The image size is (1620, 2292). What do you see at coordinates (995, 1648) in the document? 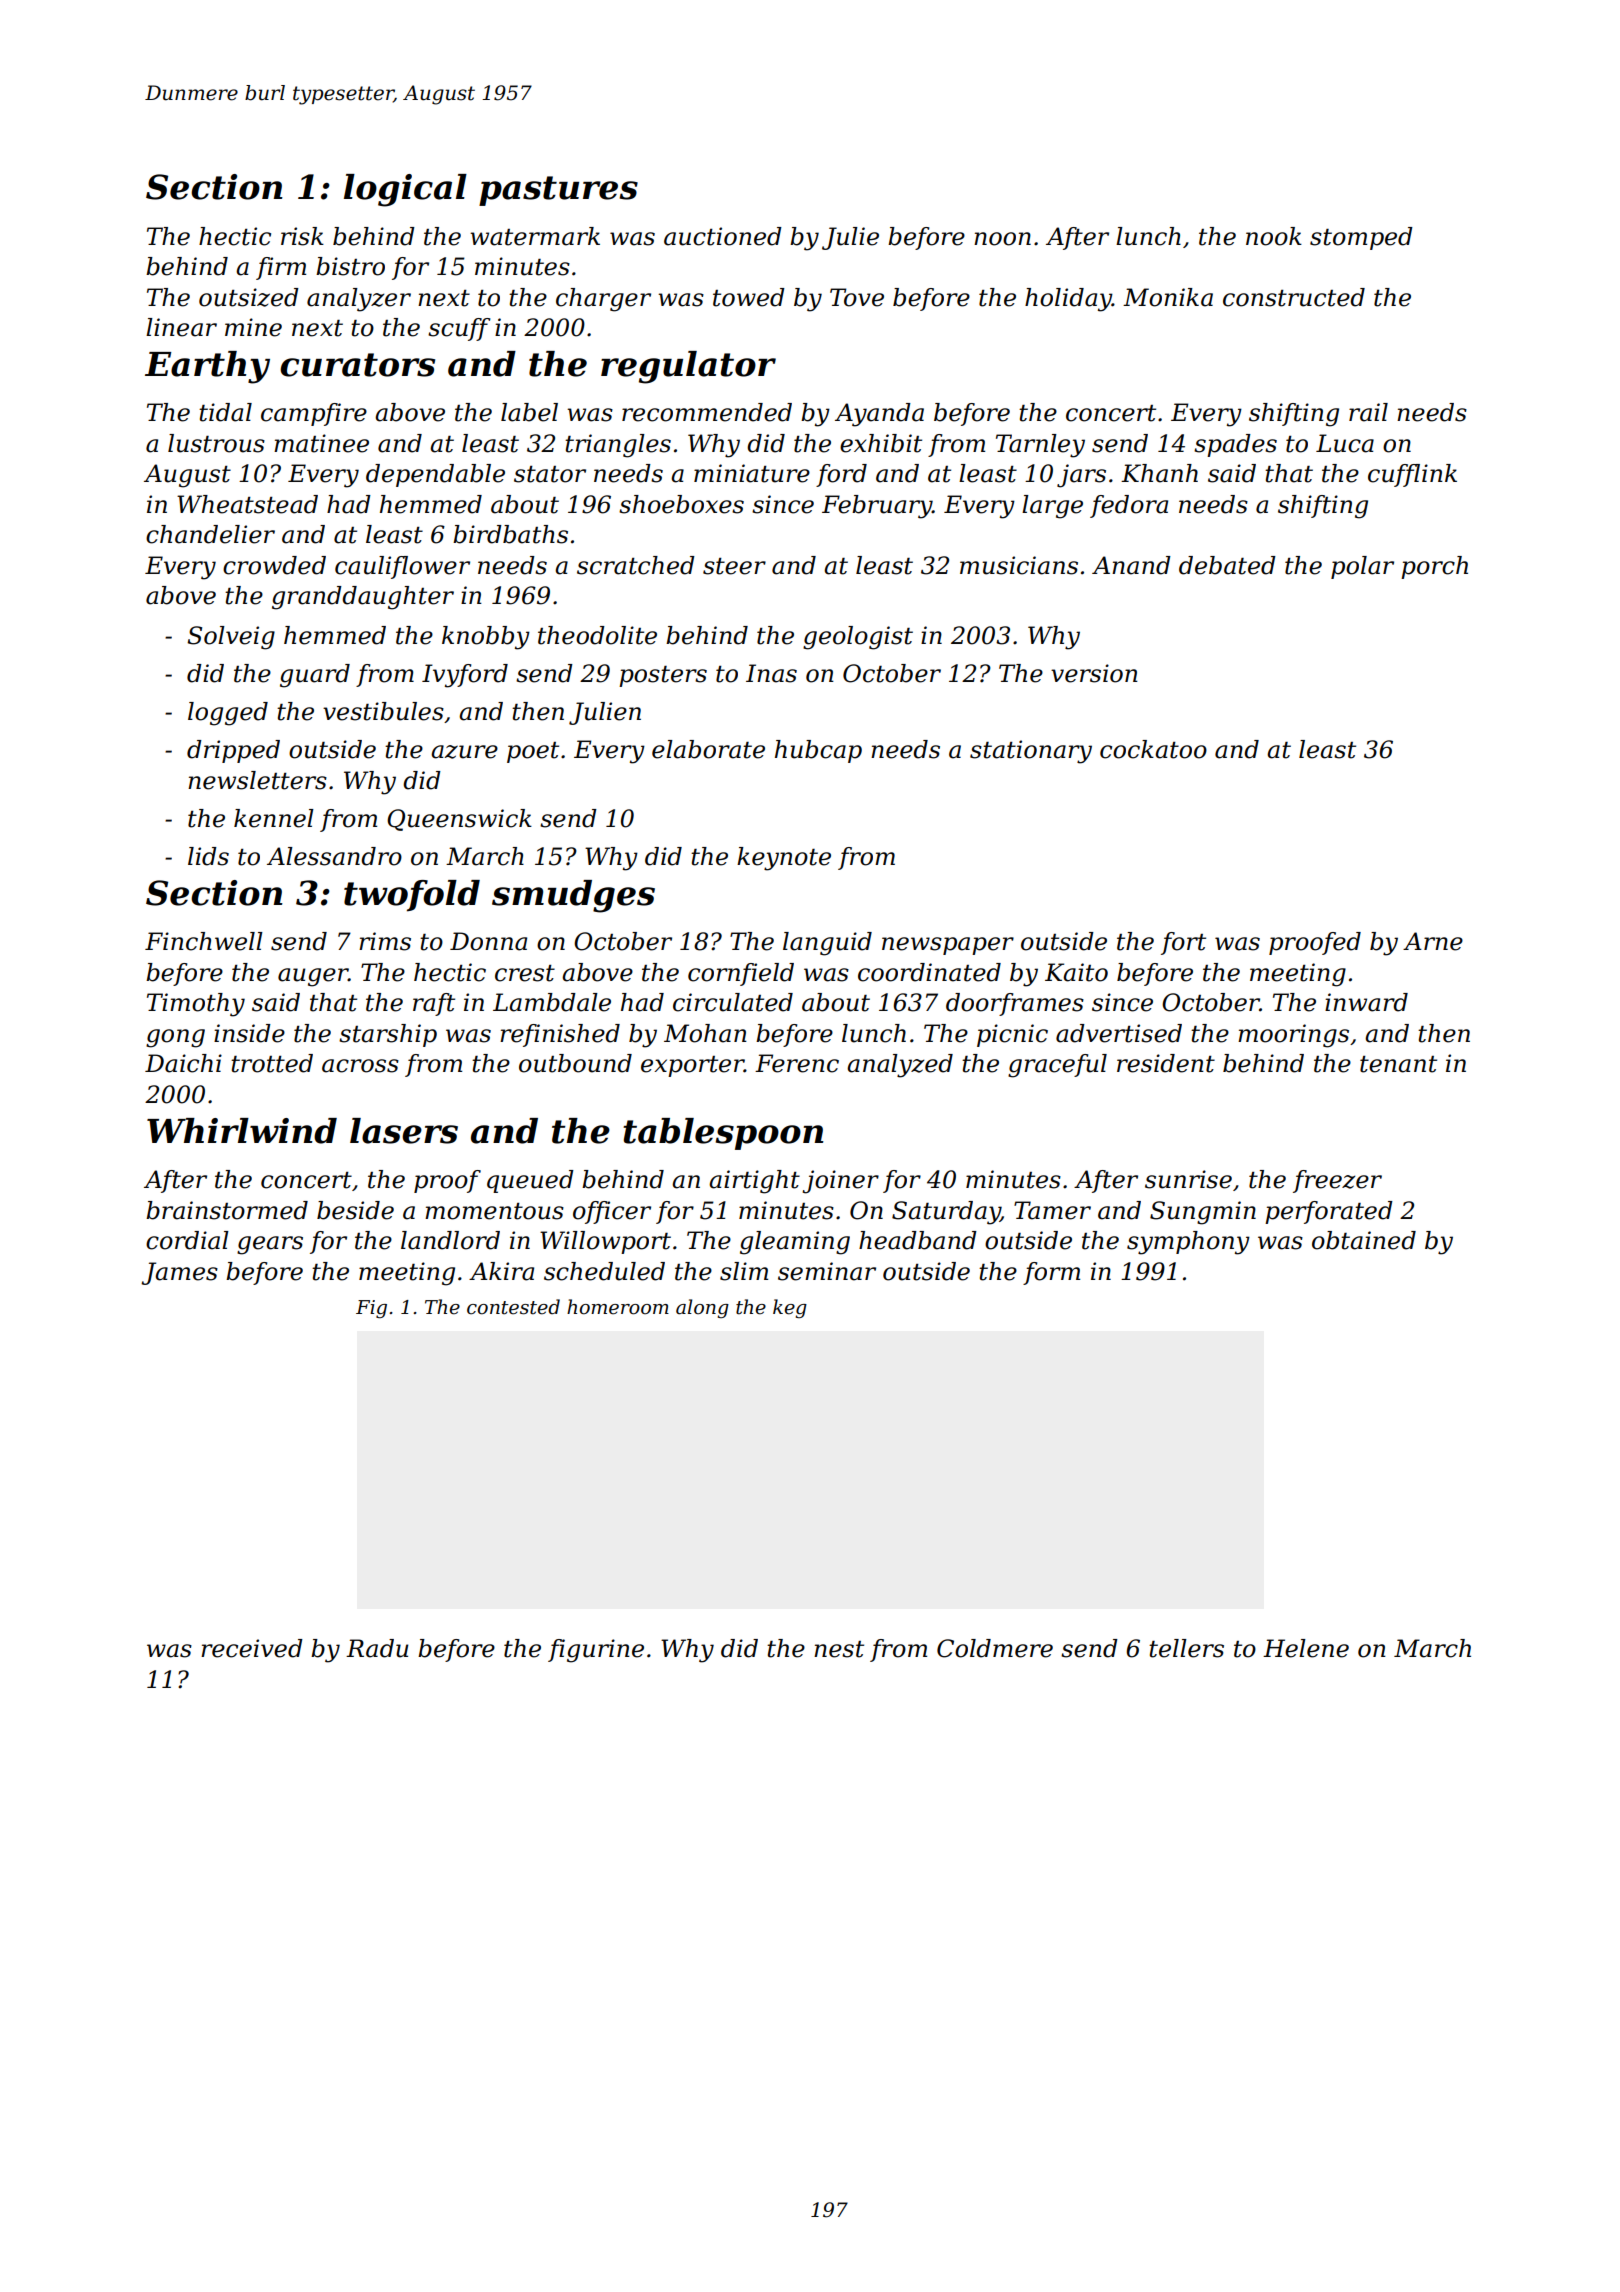
I see `Coldmere` at bounding box center [995, 1648].
